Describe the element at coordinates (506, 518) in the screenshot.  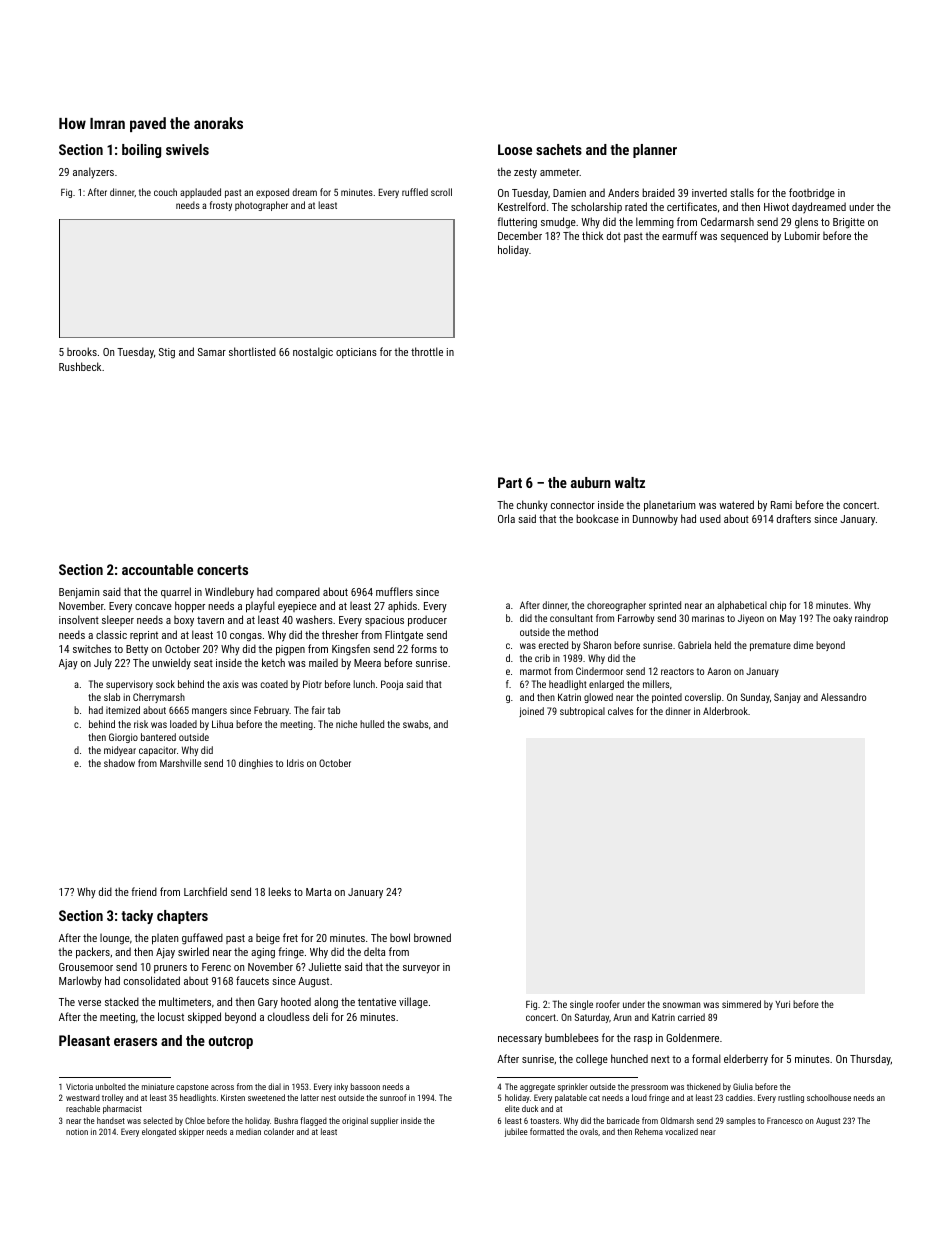
I see `Orla` at that location.
